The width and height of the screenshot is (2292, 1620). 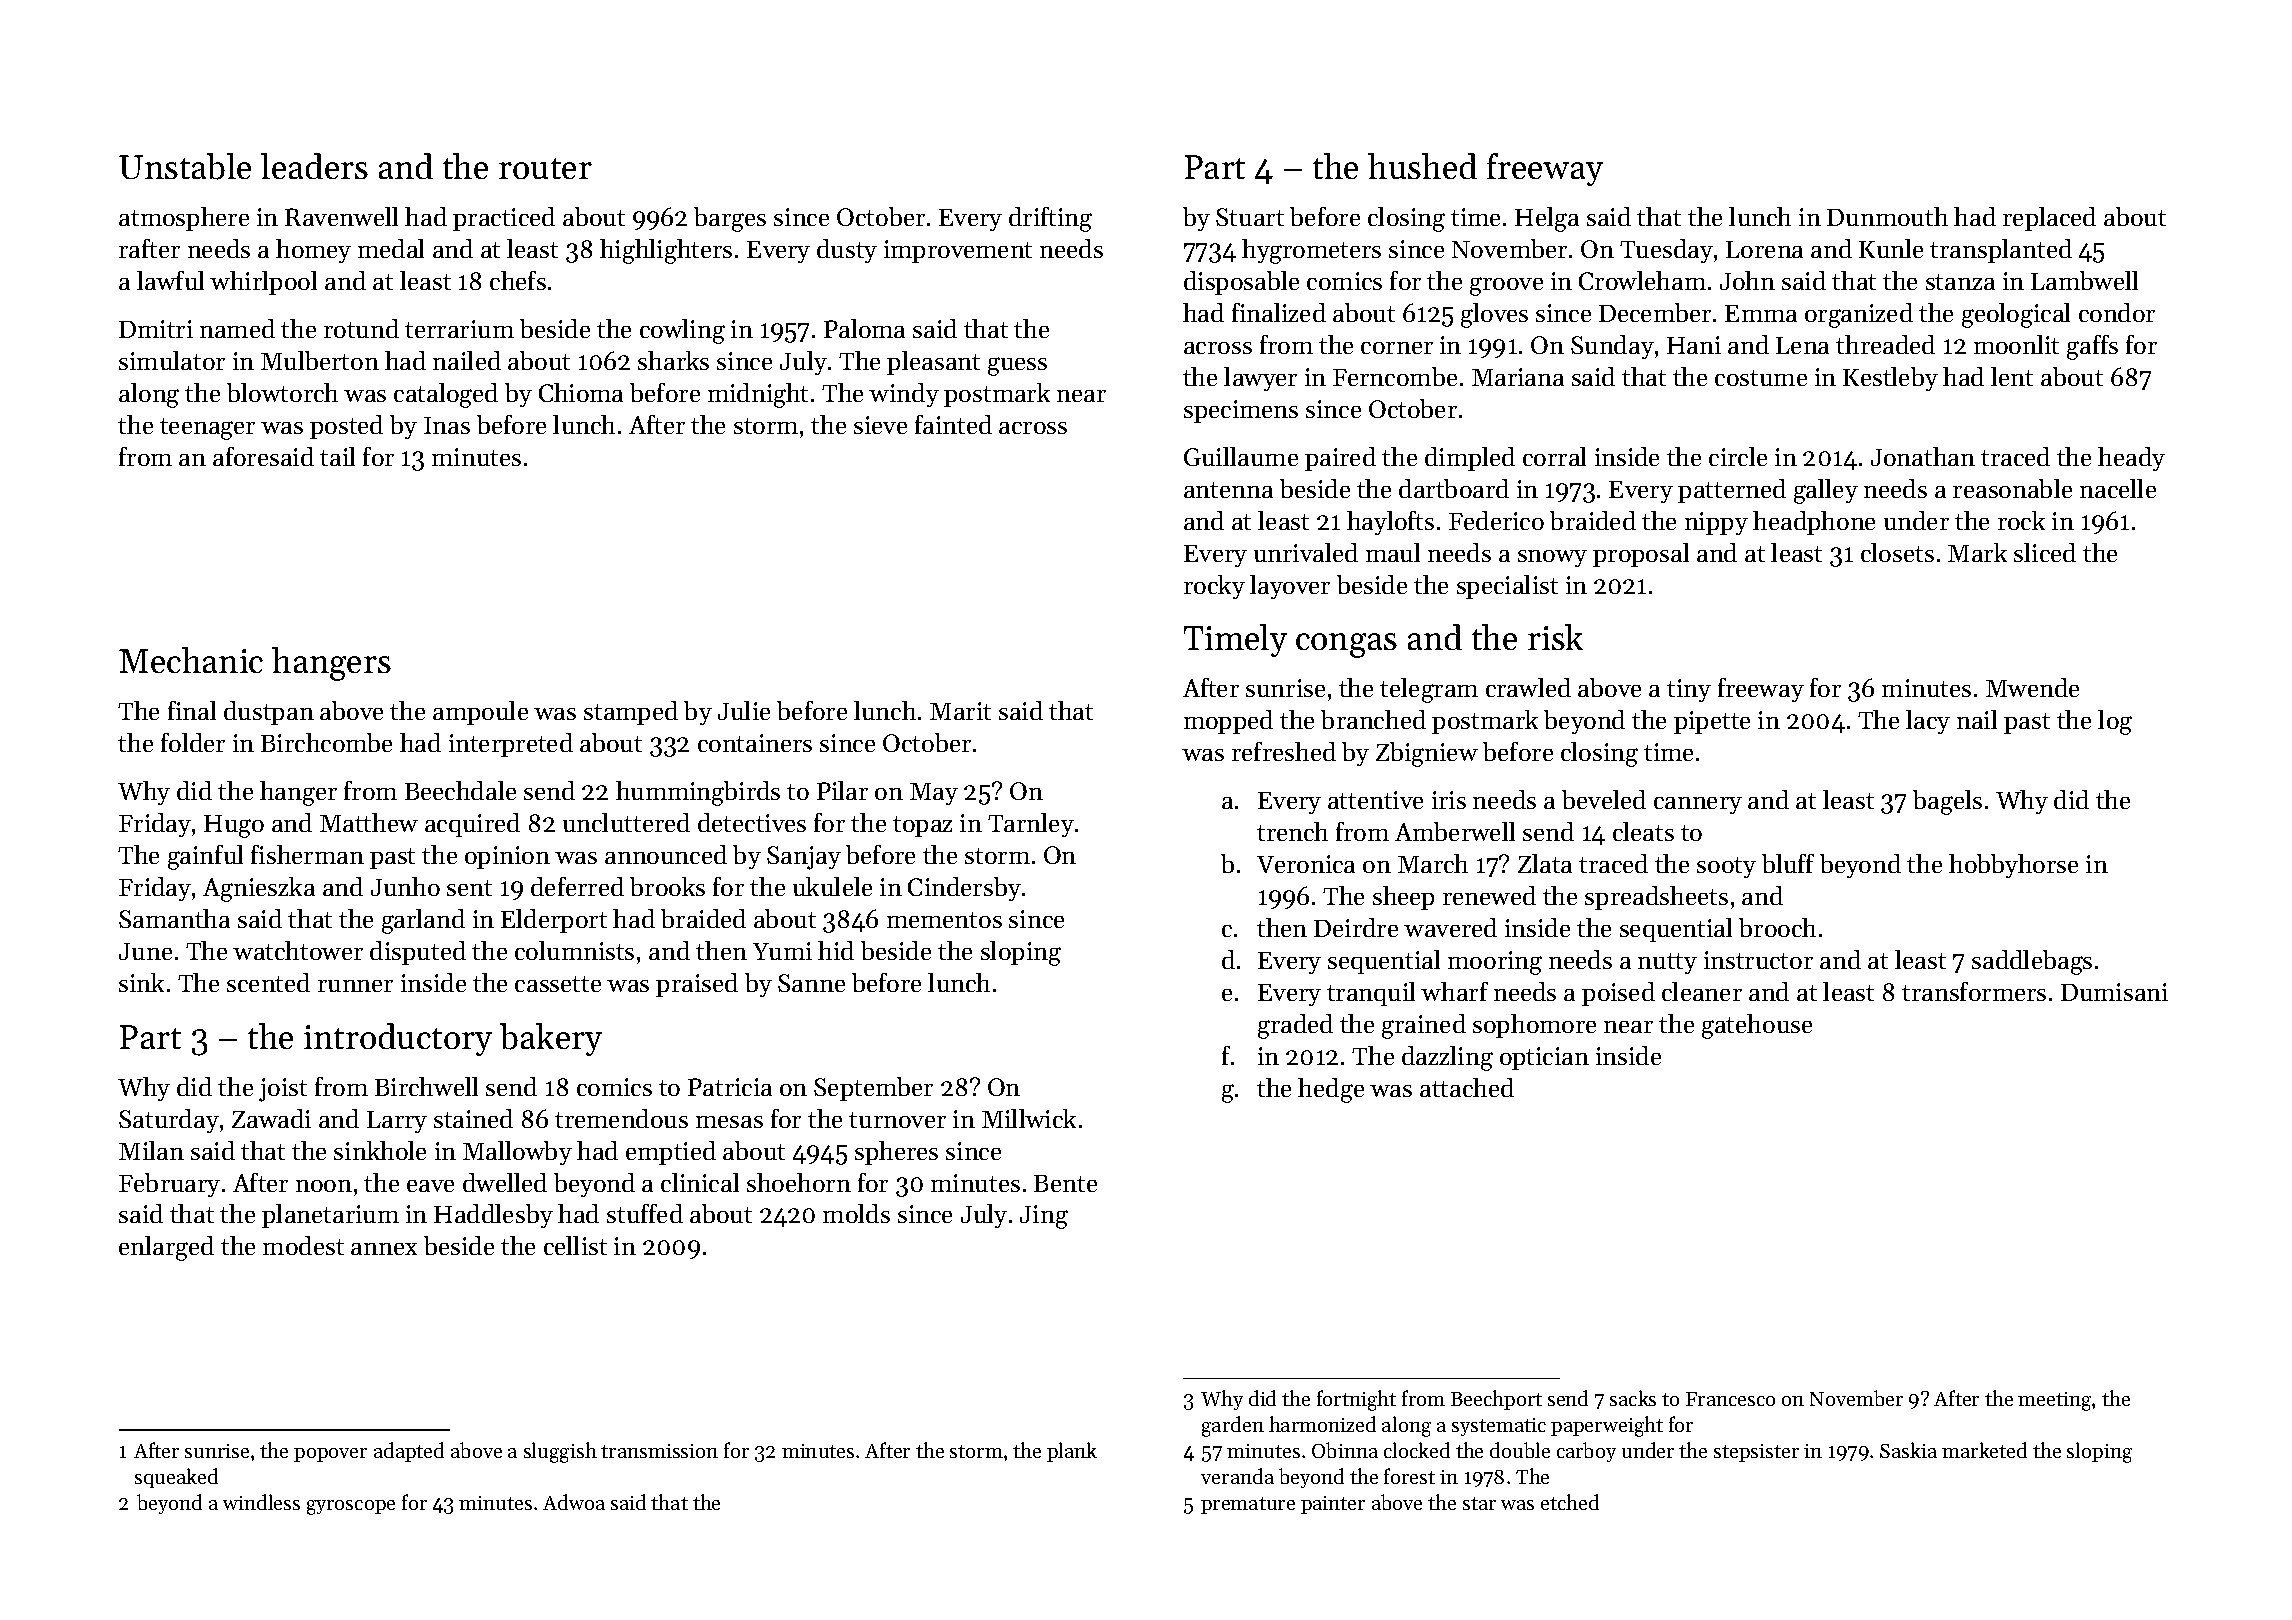 I want to click on hedge, so click(x=1331, y=1090).
